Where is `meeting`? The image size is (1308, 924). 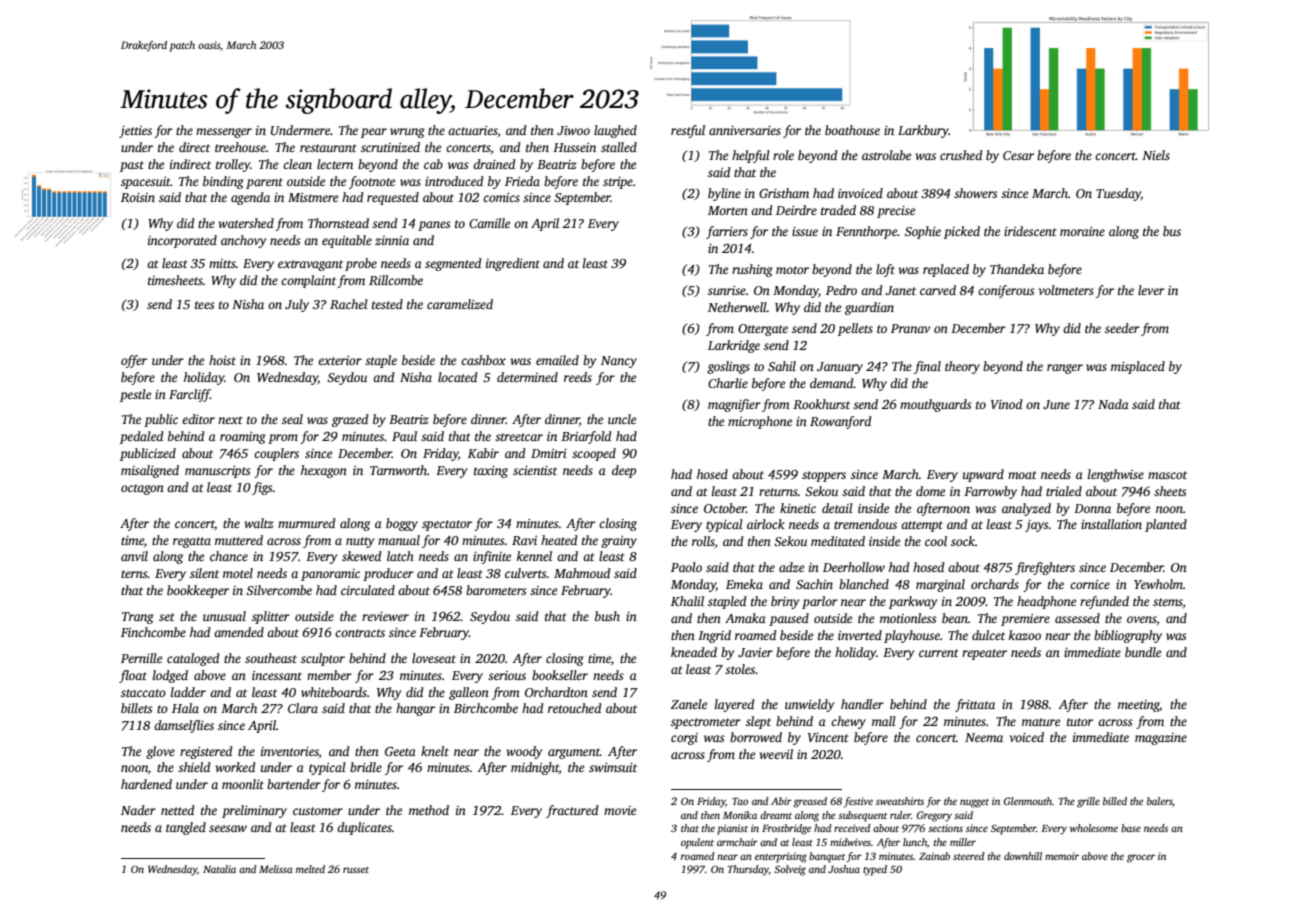
meeting is located at coordinates (1139, 706).
